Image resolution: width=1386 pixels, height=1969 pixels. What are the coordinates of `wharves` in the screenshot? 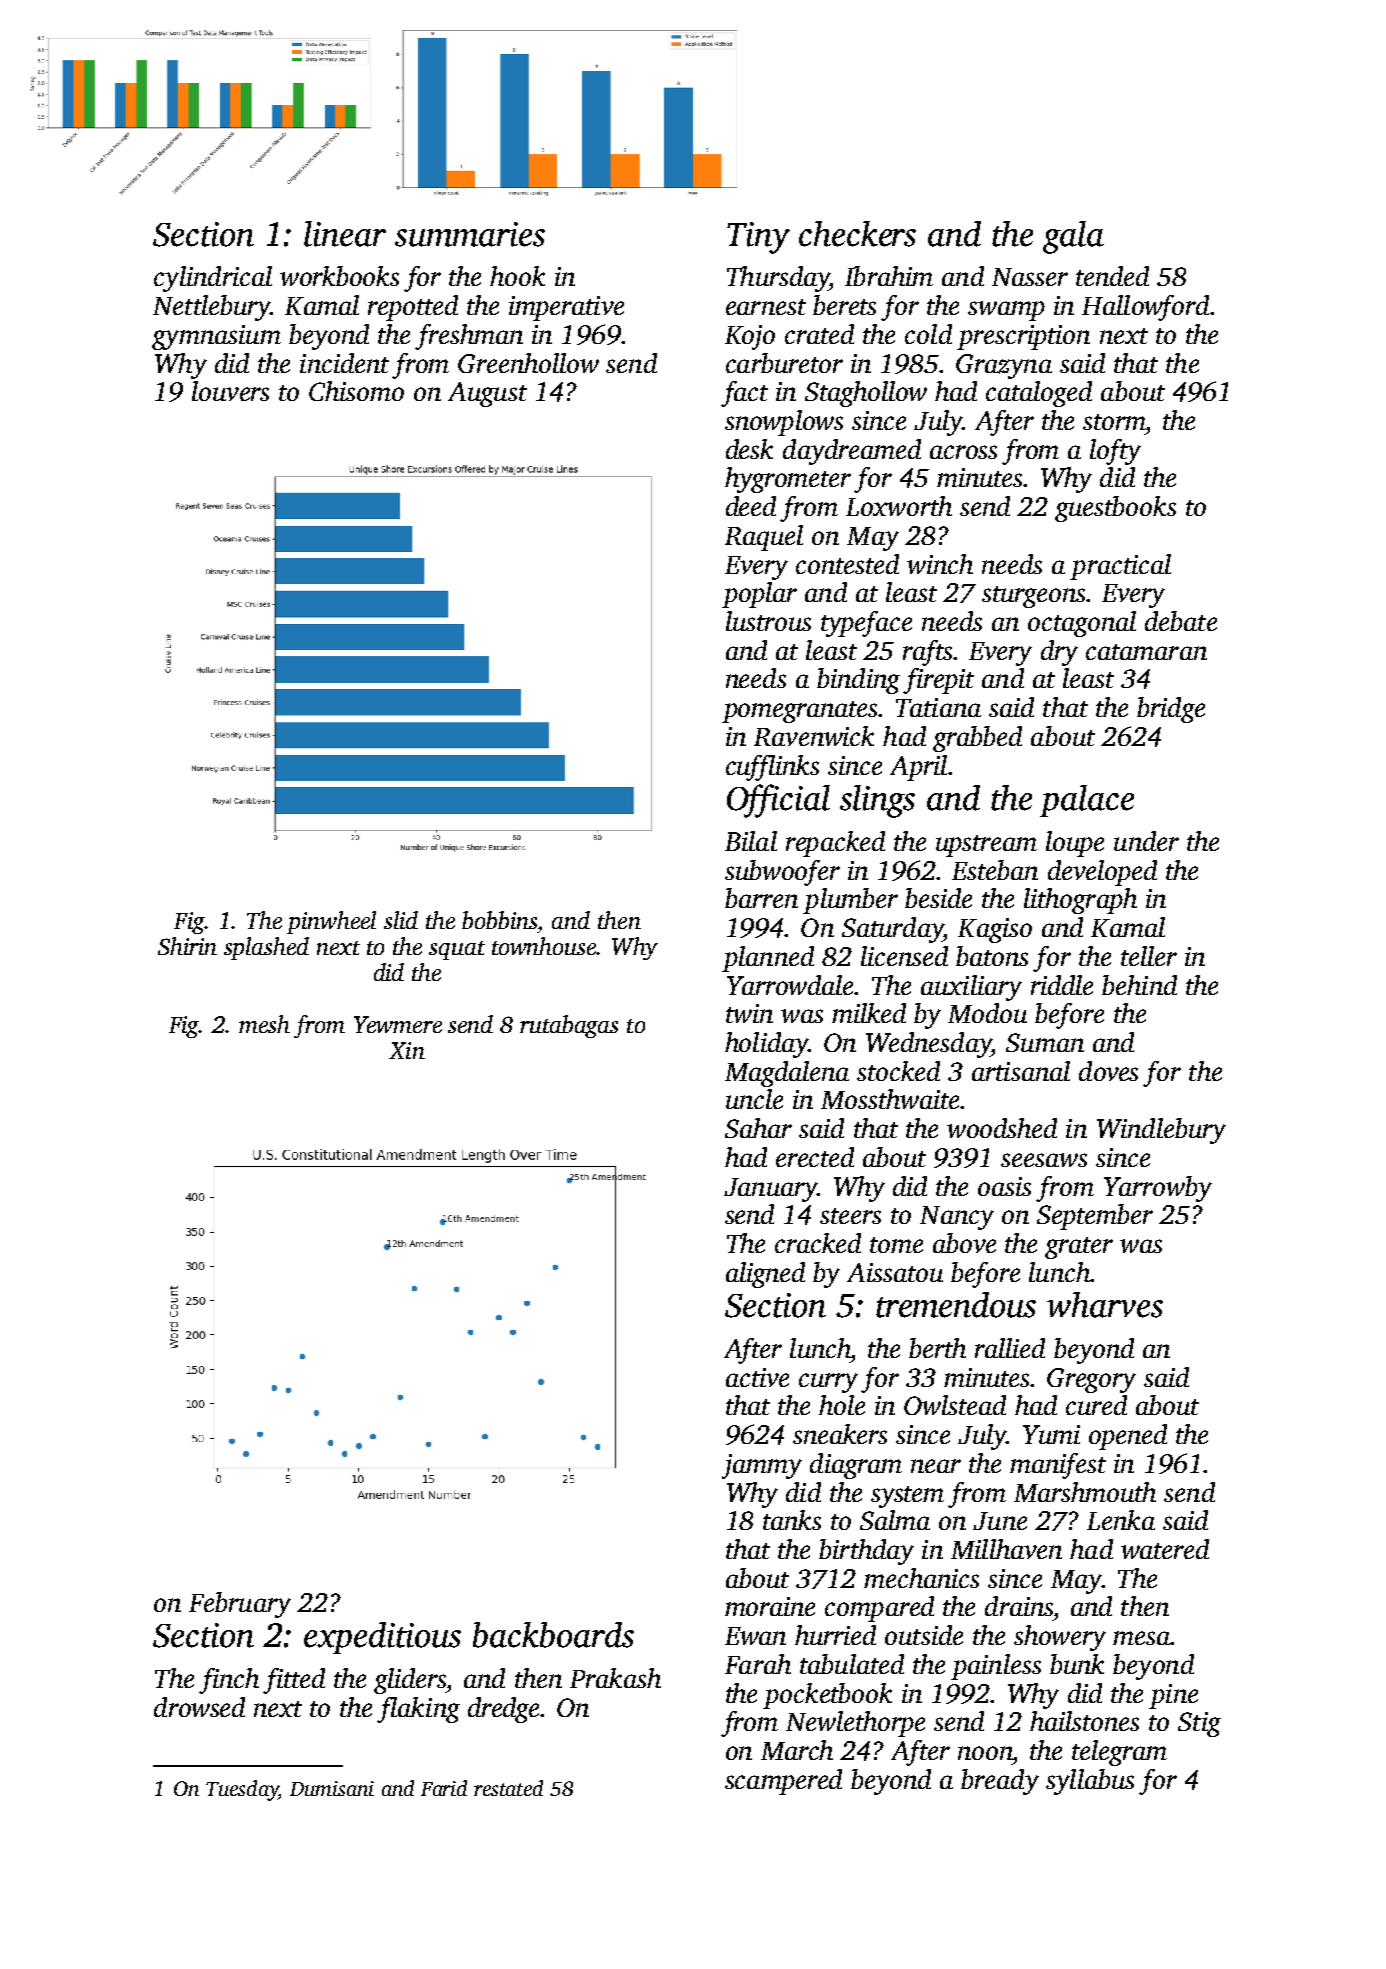 It's located at (1105, 1305).
